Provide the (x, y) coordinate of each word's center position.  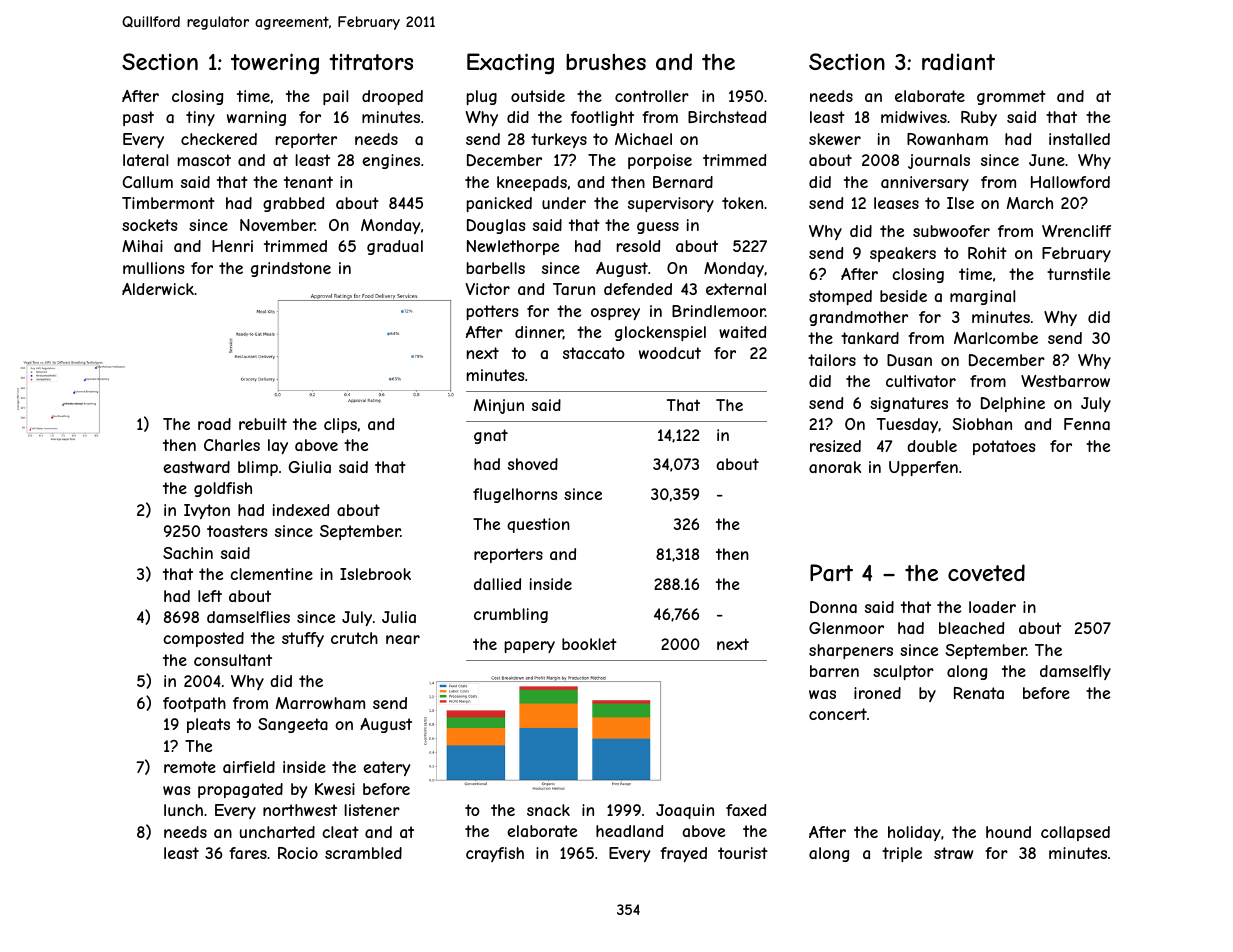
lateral (145, 160)
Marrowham (320, 703)
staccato (594, 353)
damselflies (248, 617)
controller (652, 96)
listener (372, 810)
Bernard (683, 182)
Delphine (1013, 404)
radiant (958, 62)
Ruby (979, 118)
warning (256, 118)
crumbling (511, 615)
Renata (979, 693)
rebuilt (263, 424)
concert (838, 714)
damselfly (1075, 672)
